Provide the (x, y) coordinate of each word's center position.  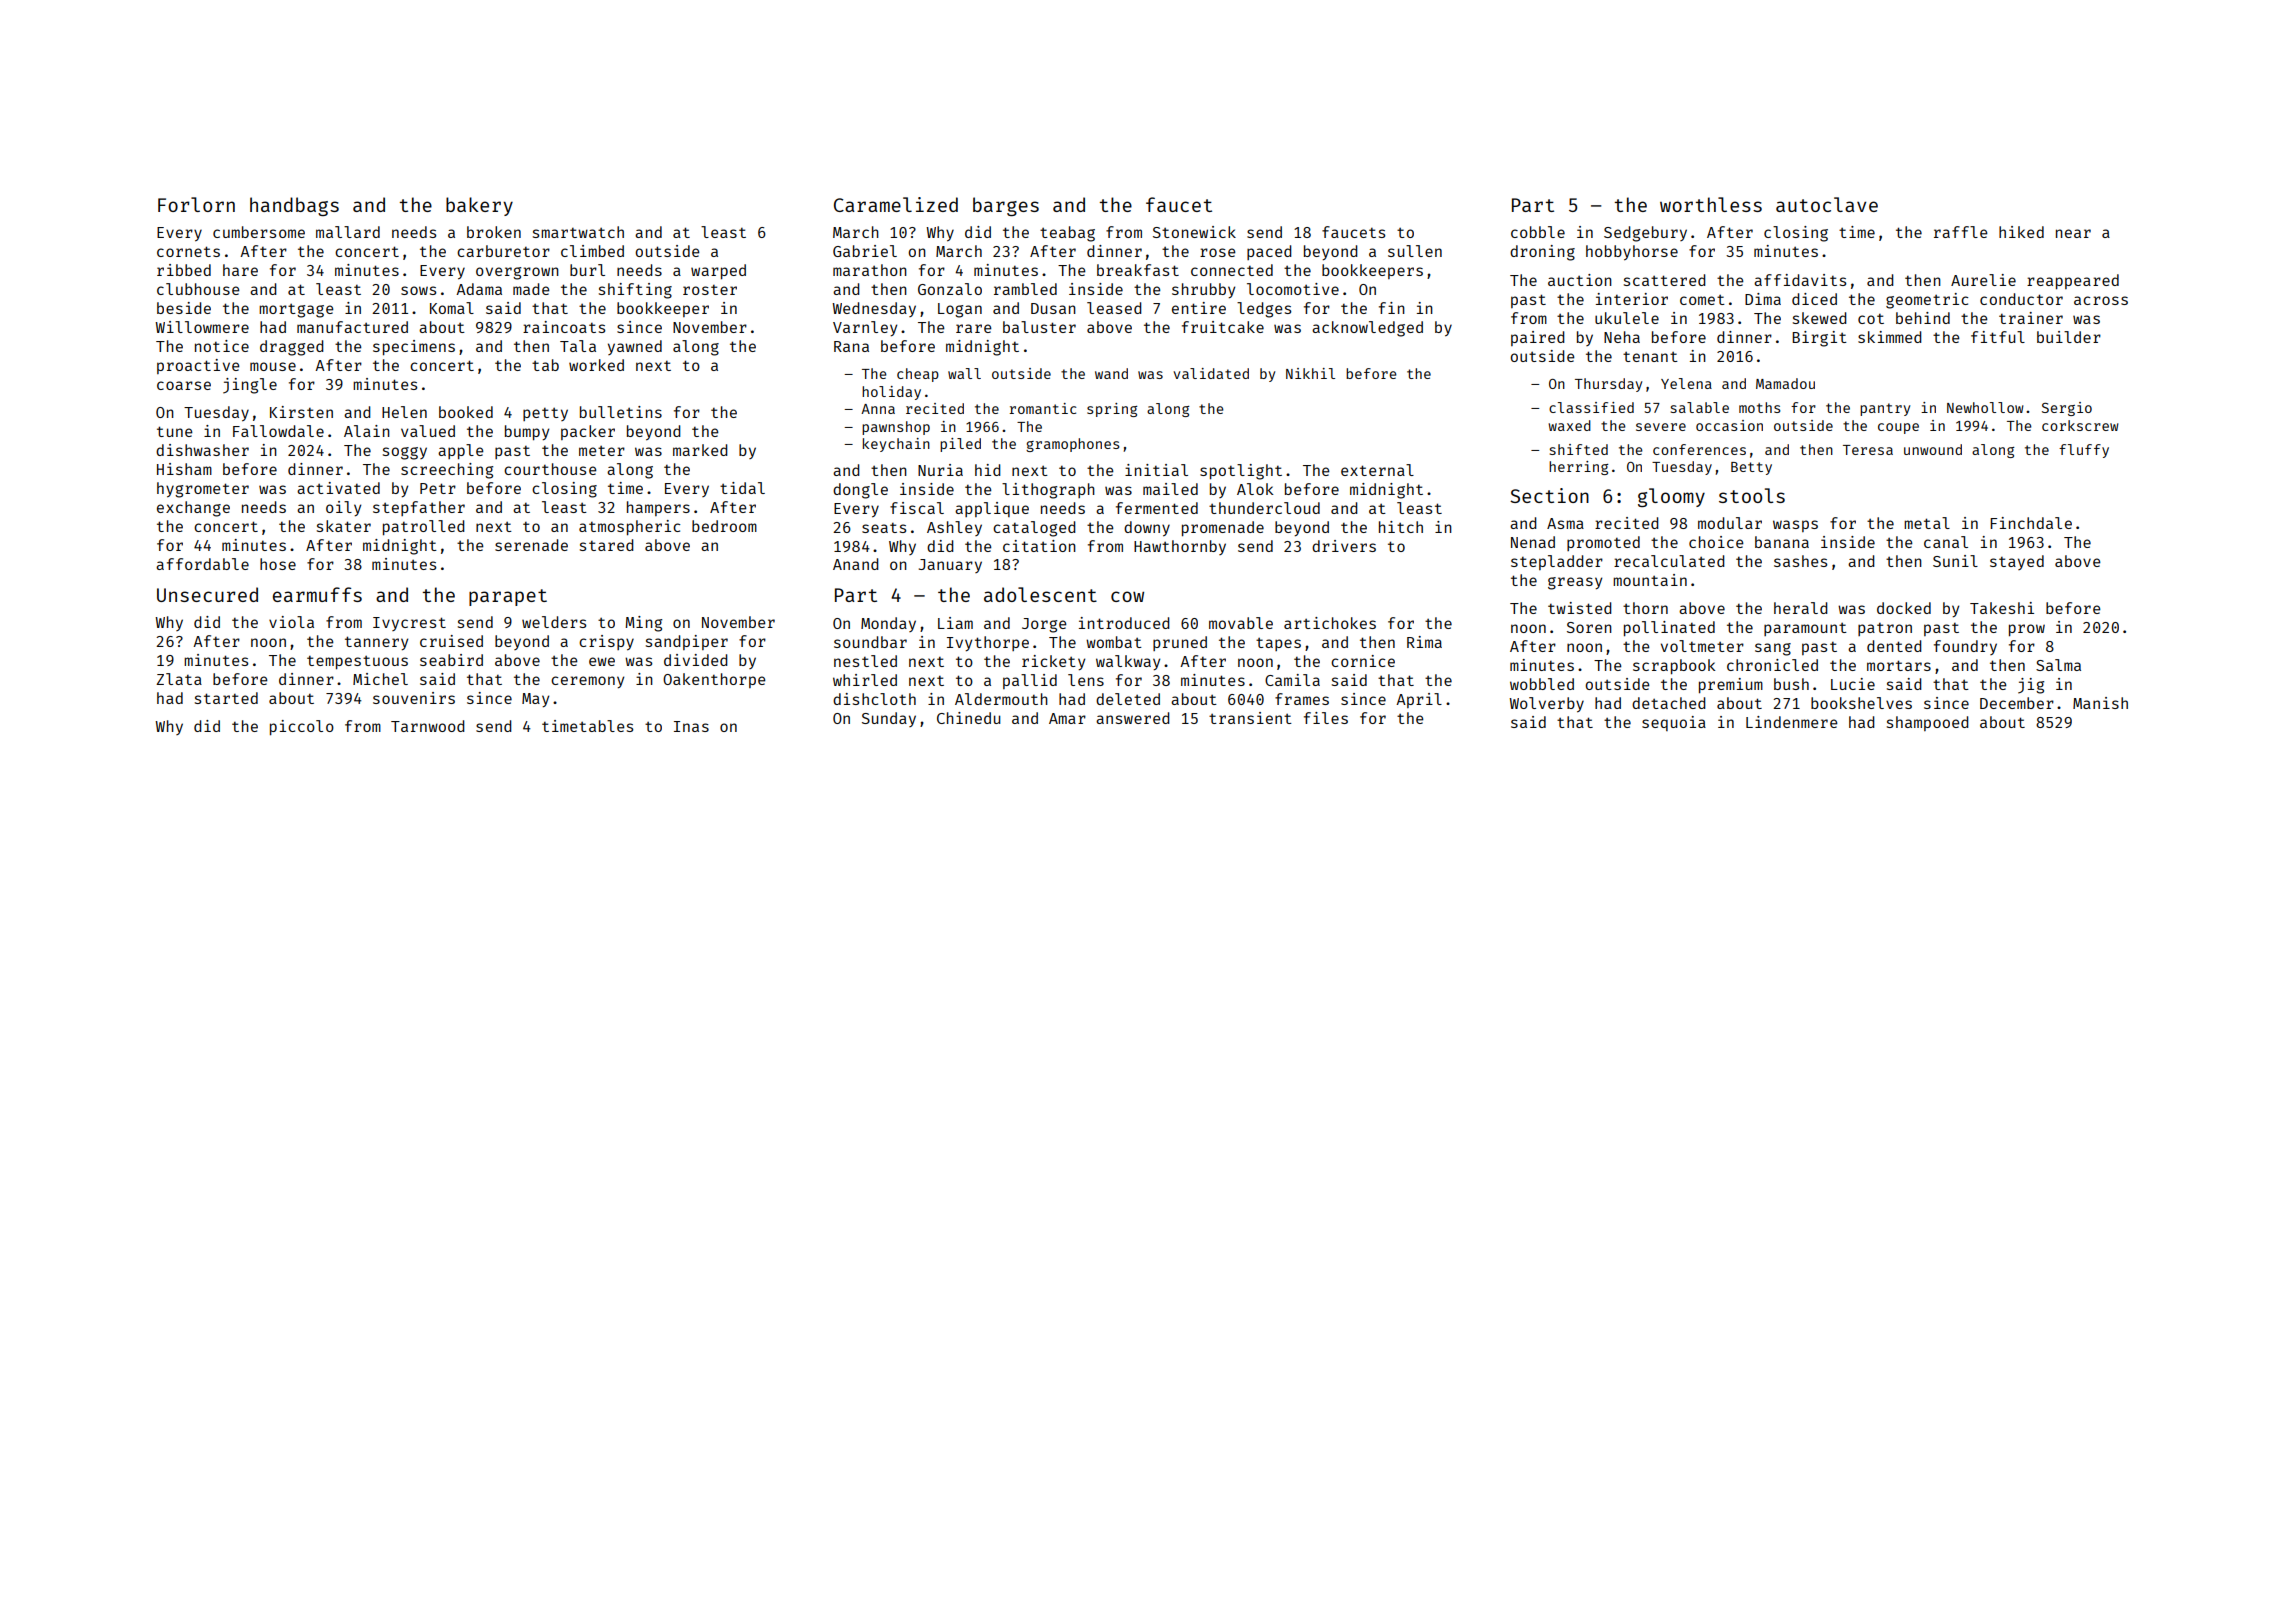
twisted (1580, 608)
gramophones (1073, 445)
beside (184, 308)
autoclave (1827, 204)
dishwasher (202, 450)
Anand (856, 564)
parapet (508, 597)
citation (1039, 546)
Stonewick (1194, 232)
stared (607, 545)
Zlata (179, 679)
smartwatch (578, 232)
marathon (870, 270)
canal (1946, 542)
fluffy (2084, 451)
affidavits (1800, 280)
